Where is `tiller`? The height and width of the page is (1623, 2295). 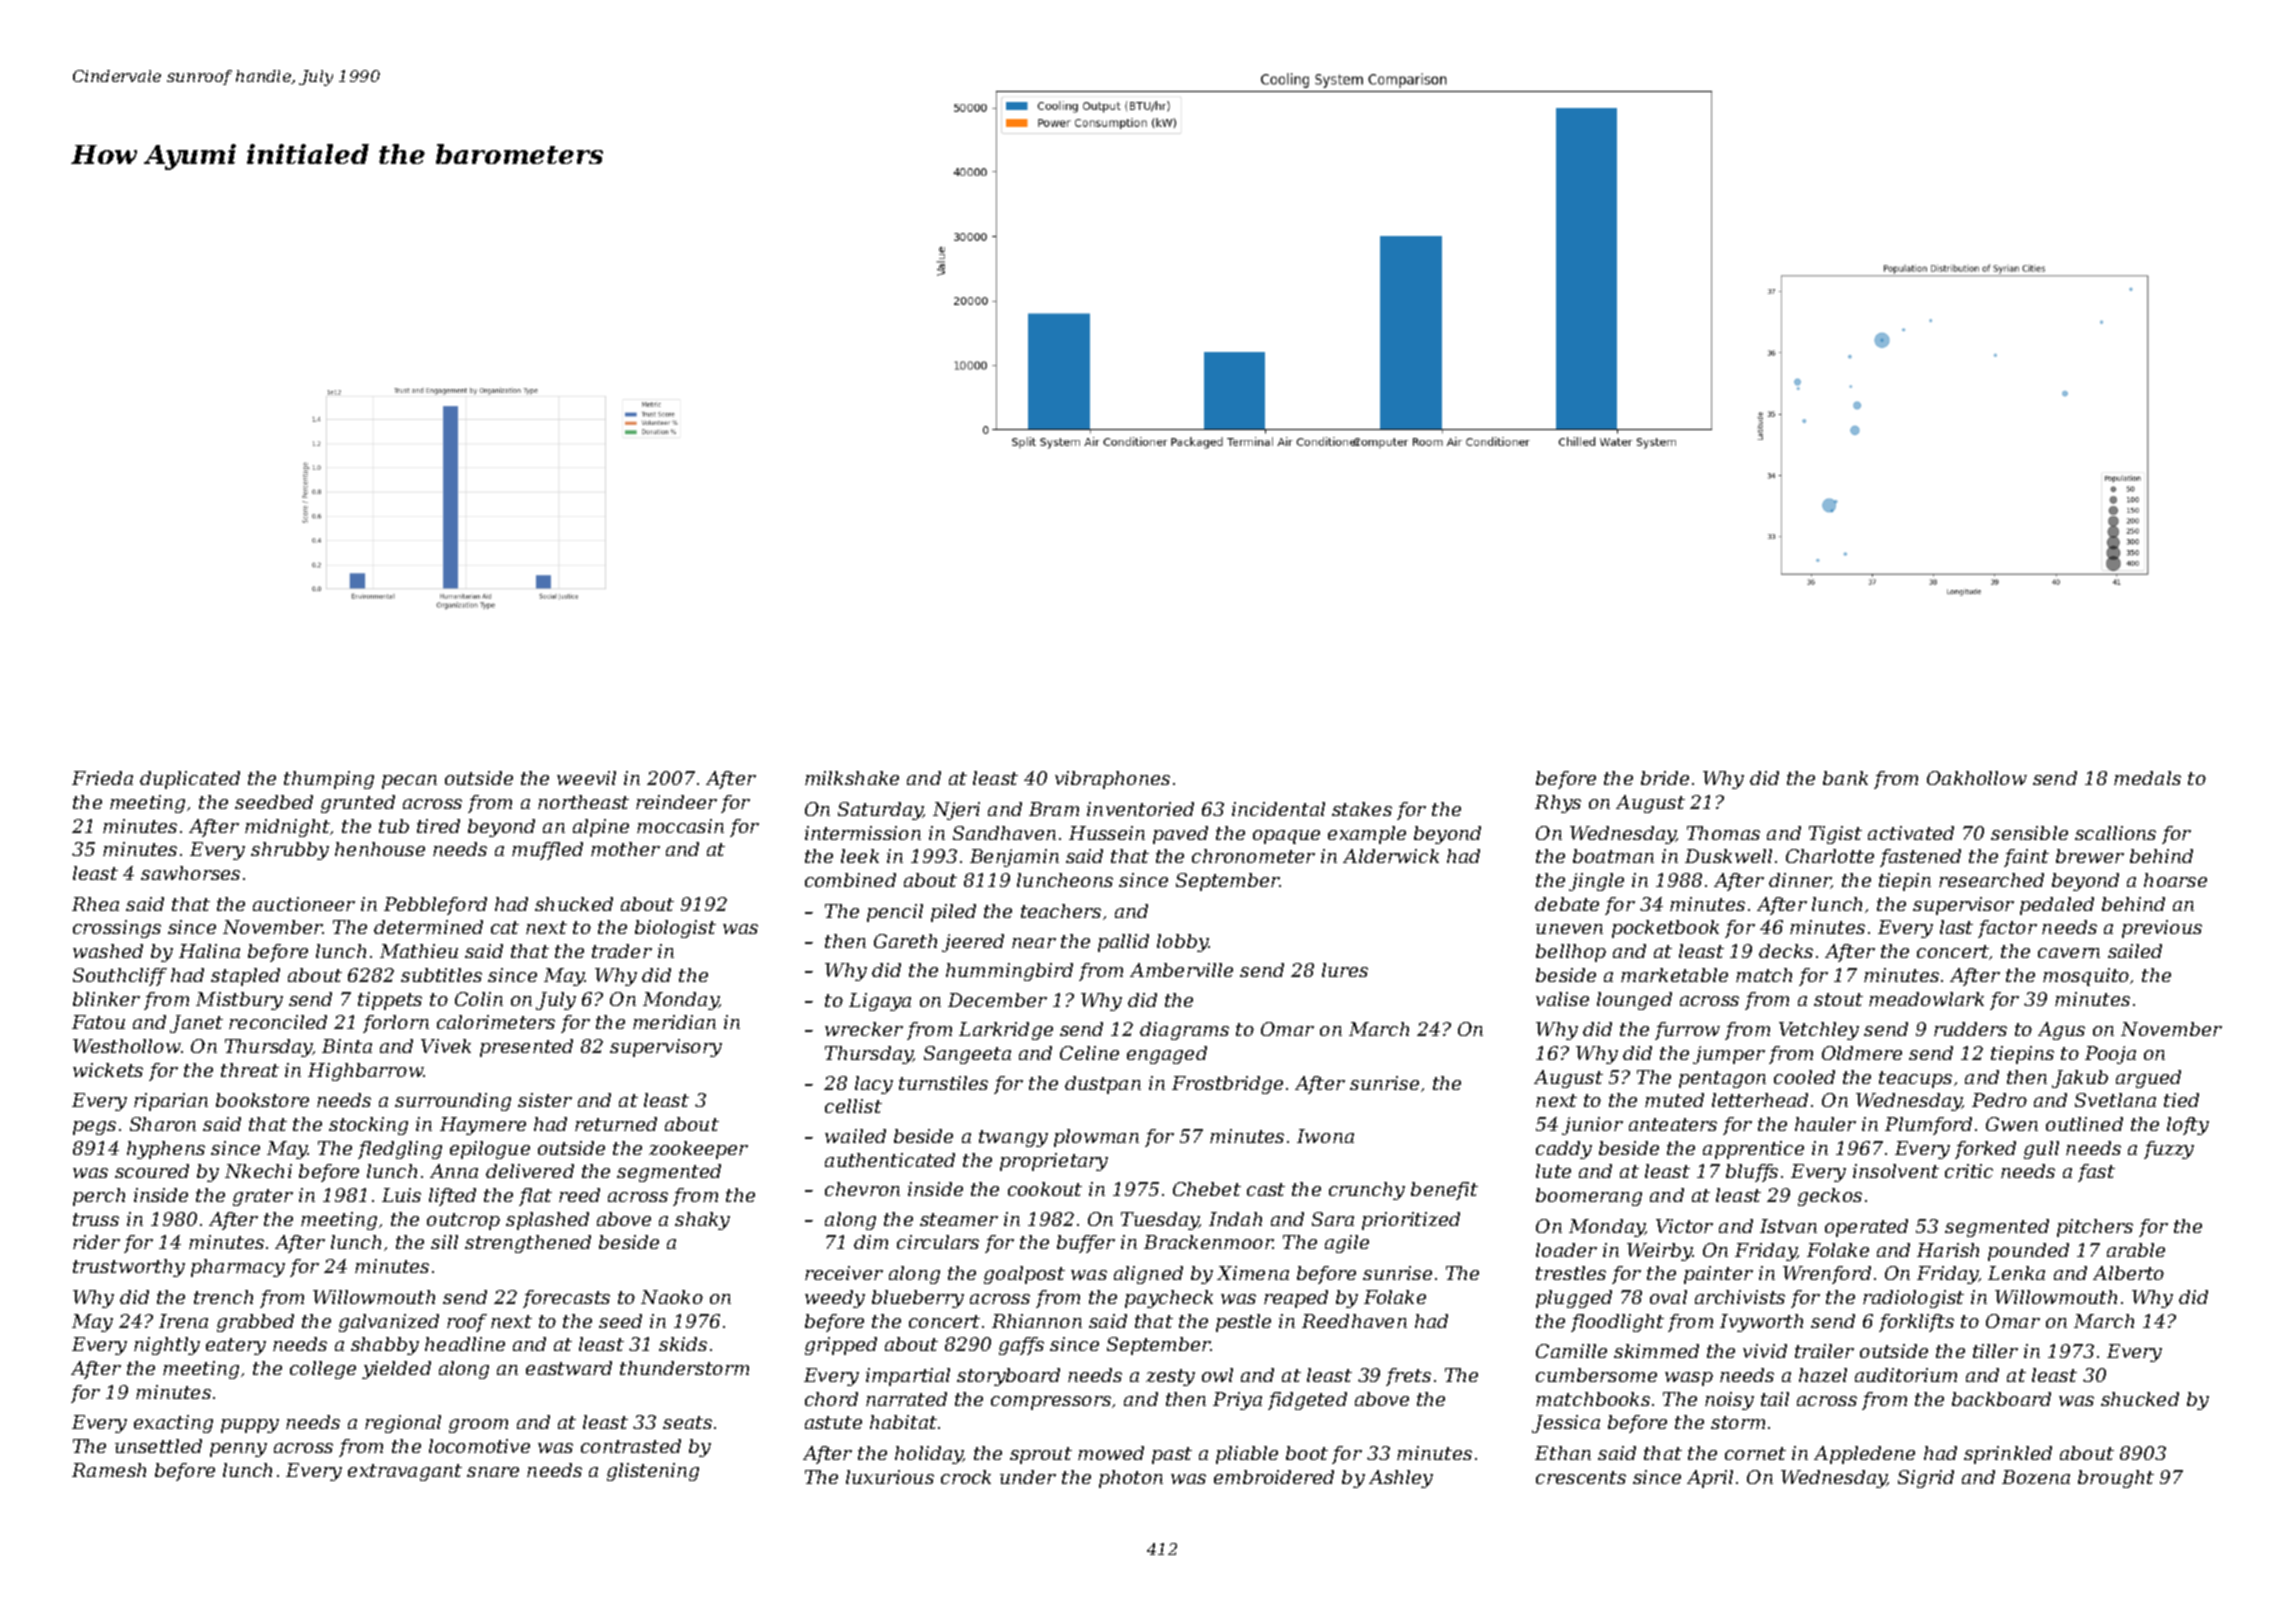
tiller is located at coordinates (1995, 1351).
